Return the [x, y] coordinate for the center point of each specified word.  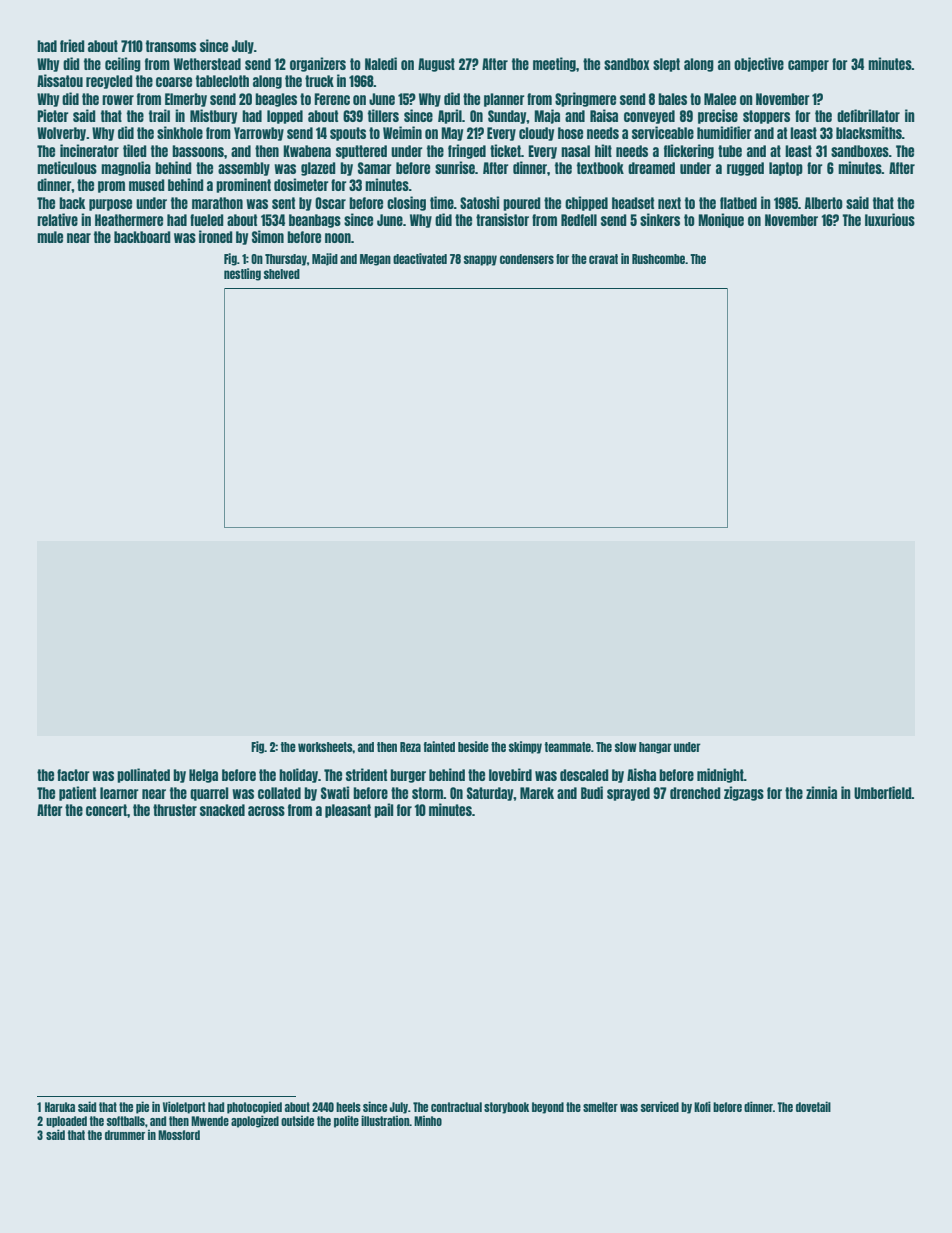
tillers [383, 115]
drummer [125, 1135]
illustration [385, 1120]
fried [72, 45]
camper [808, 66]
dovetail [813, 1106]
